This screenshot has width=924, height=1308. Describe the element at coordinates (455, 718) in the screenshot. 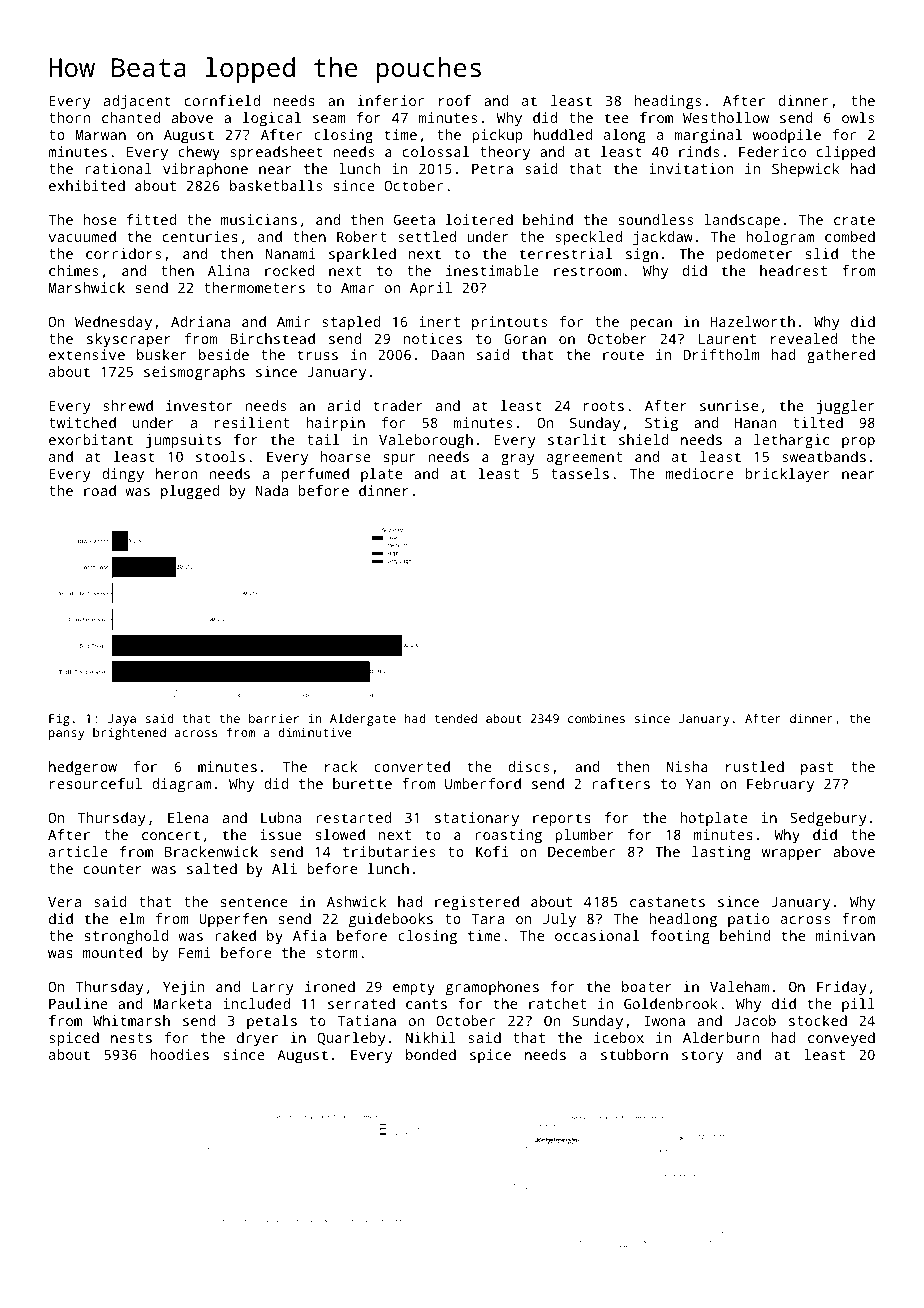

I see `tended` at that location.
